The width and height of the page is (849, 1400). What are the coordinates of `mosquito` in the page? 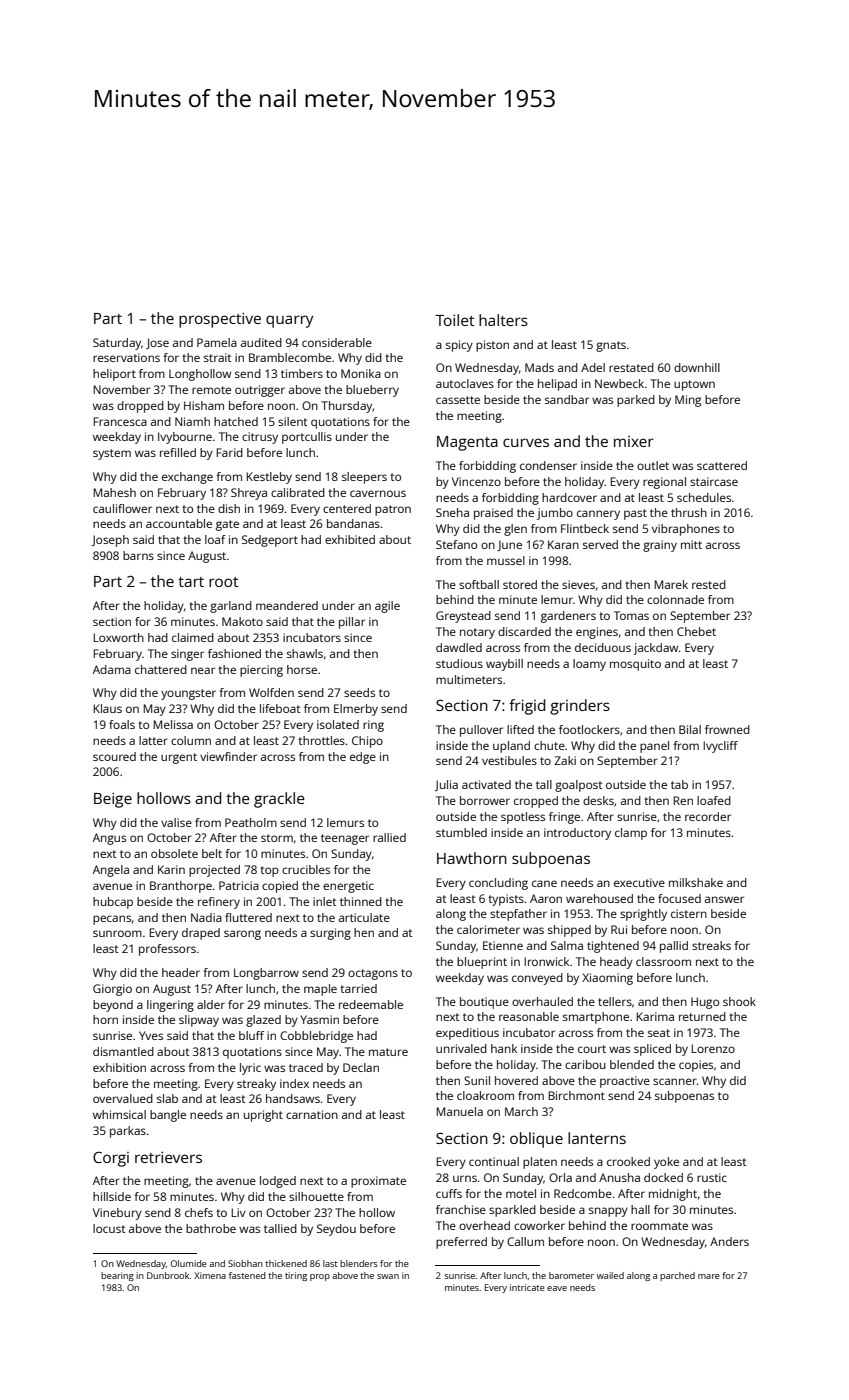 It's located at (635, 665).
